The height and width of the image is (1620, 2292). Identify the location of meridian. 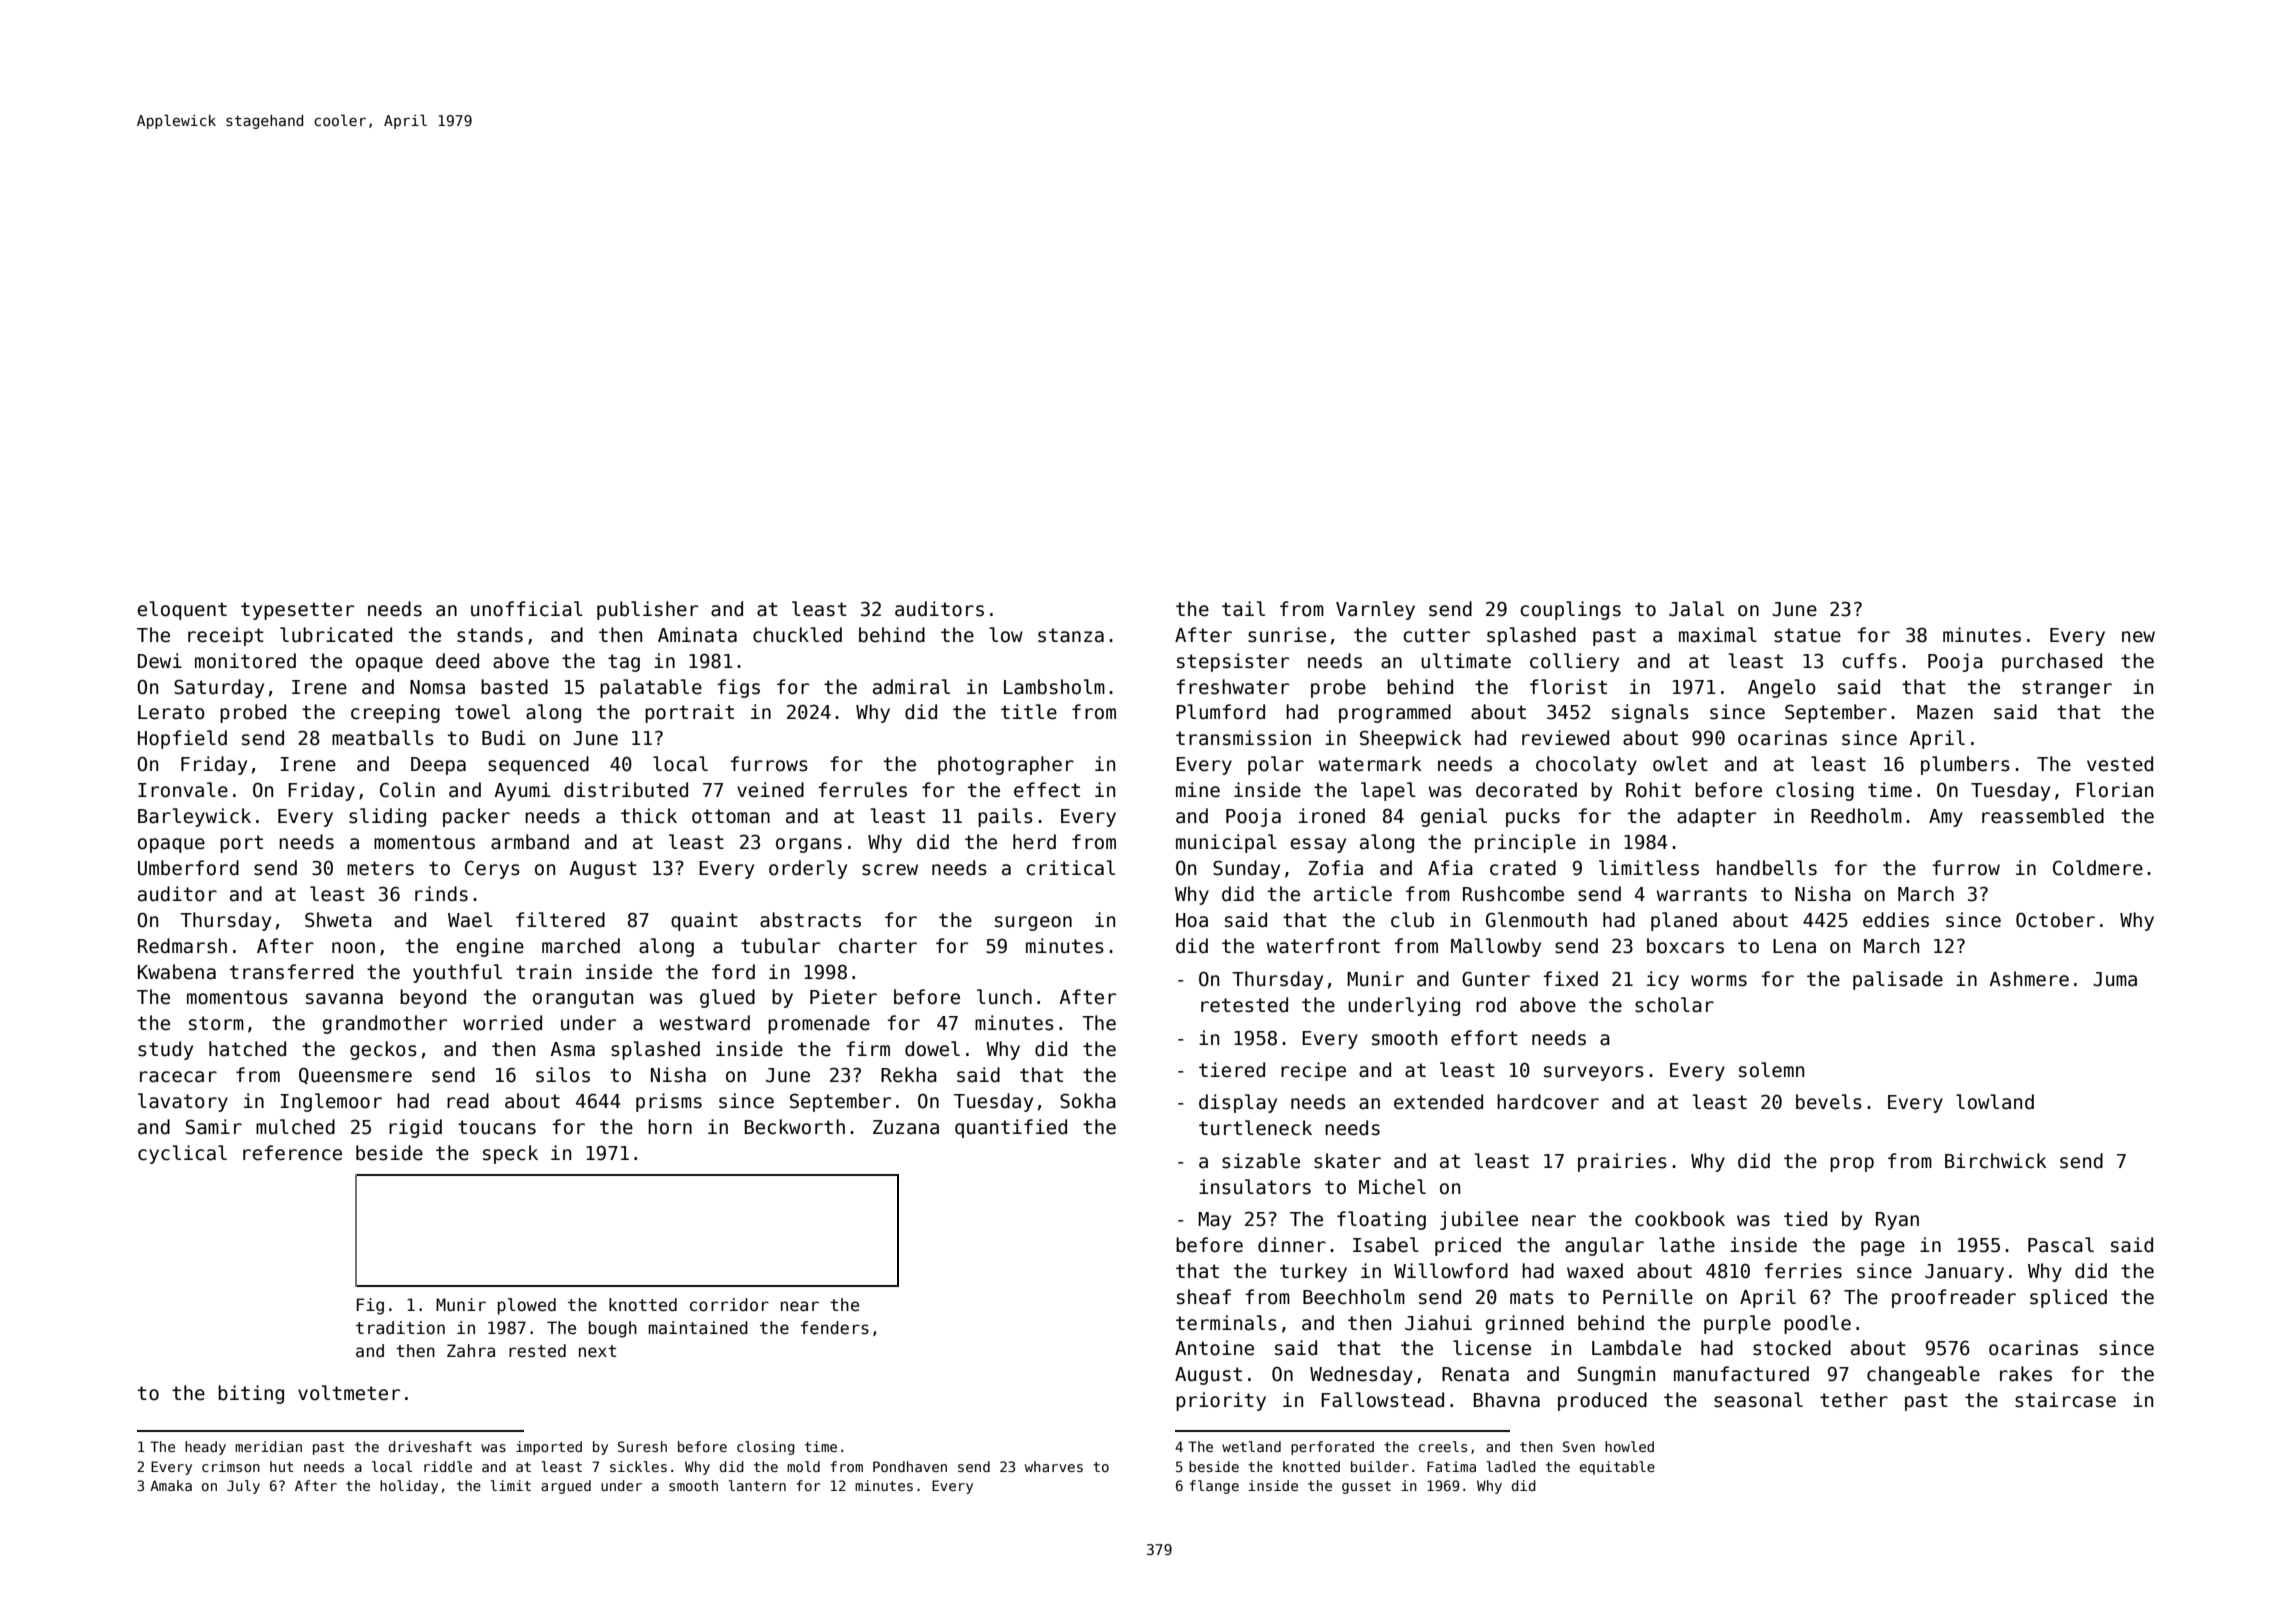
(268, 1446).
